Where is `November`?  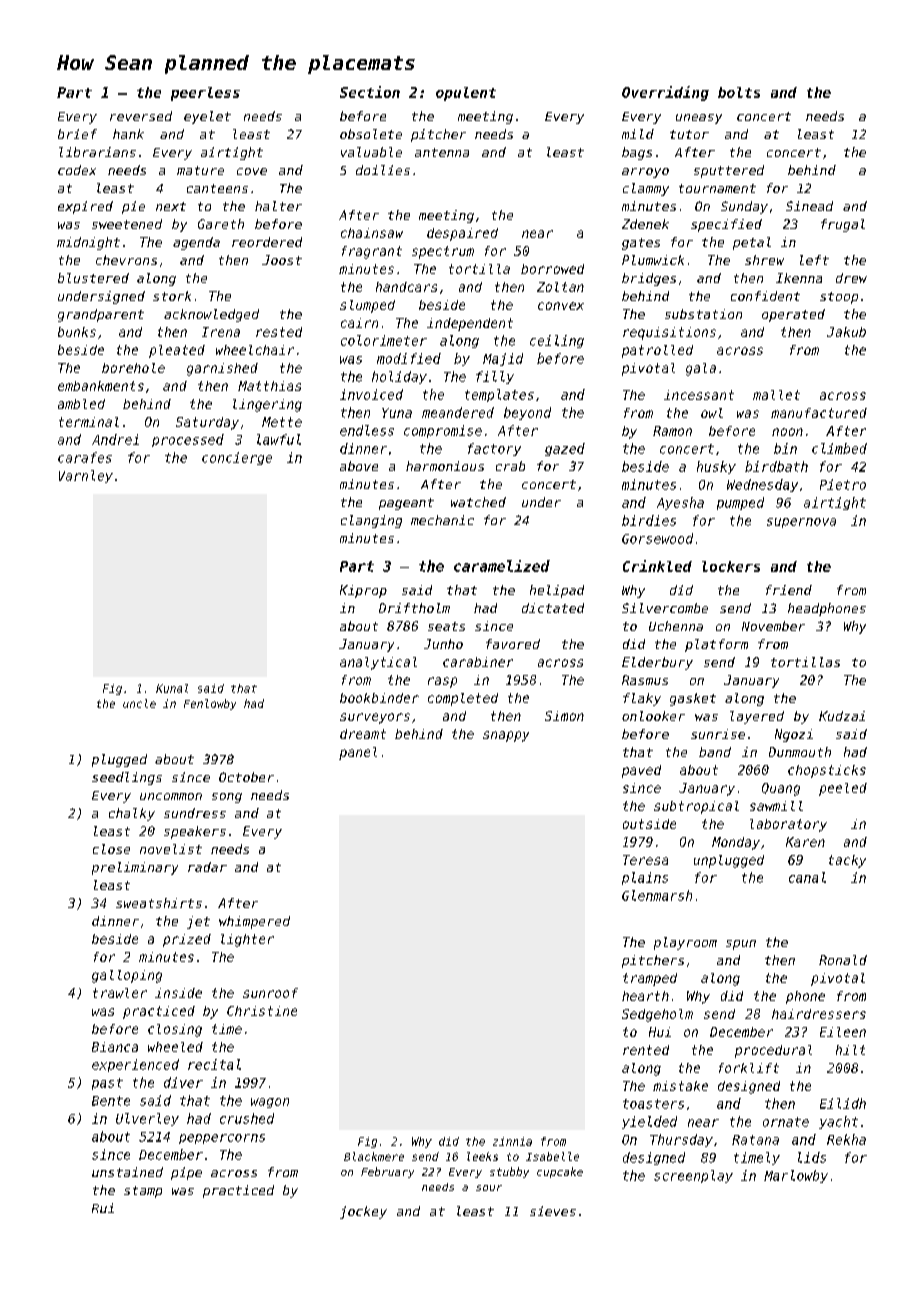
November is located at coordinates (773, 626).
